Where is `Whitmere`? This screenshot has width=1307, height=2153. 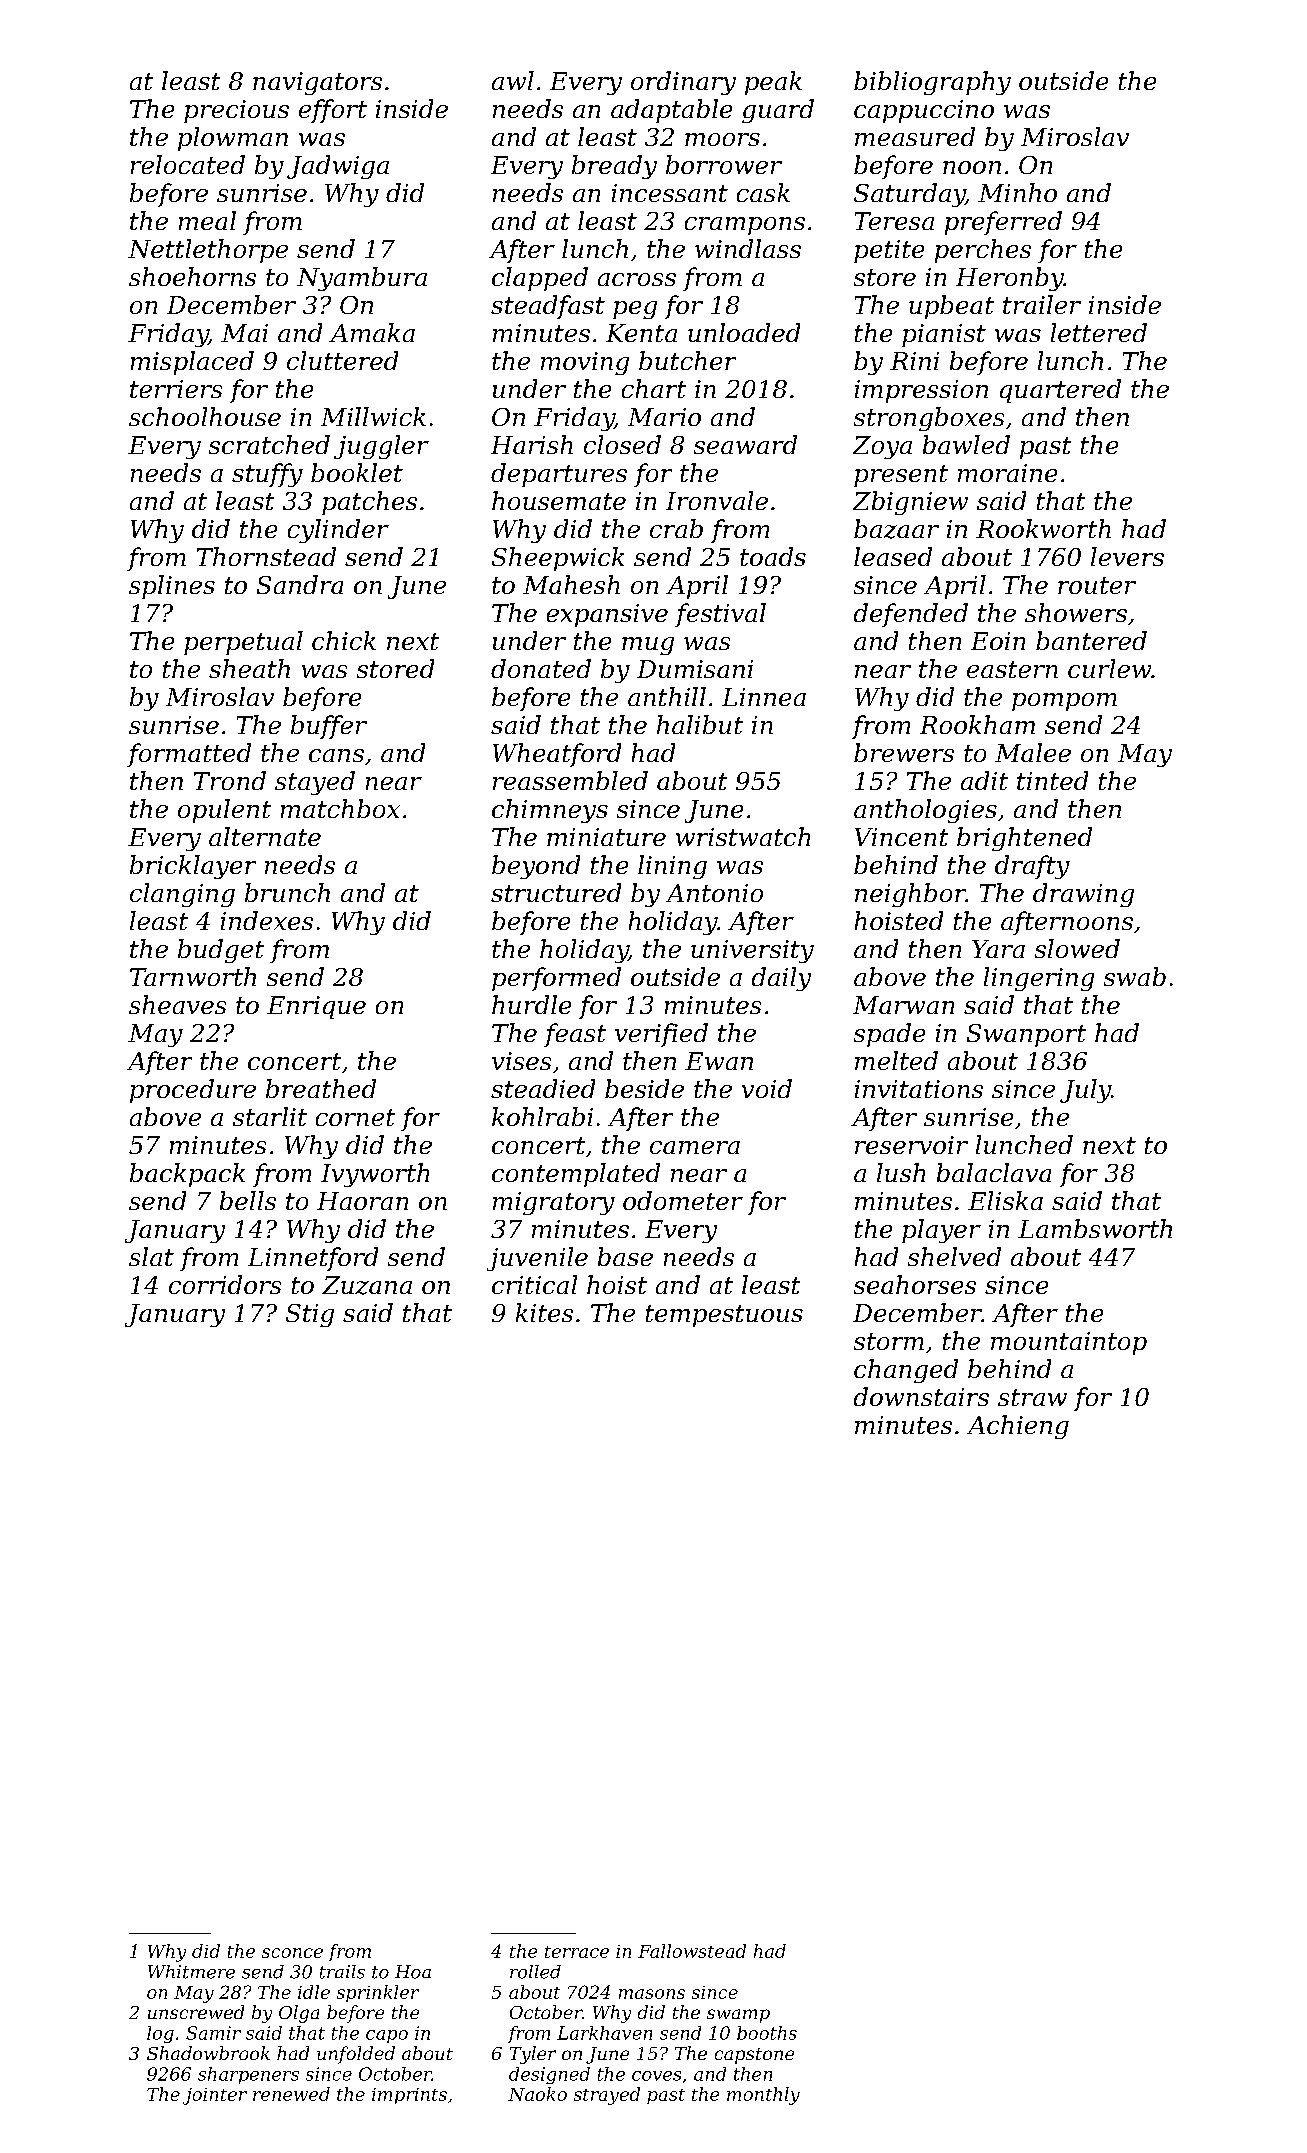 Whitmere is located at coordinates (191, 1972).
